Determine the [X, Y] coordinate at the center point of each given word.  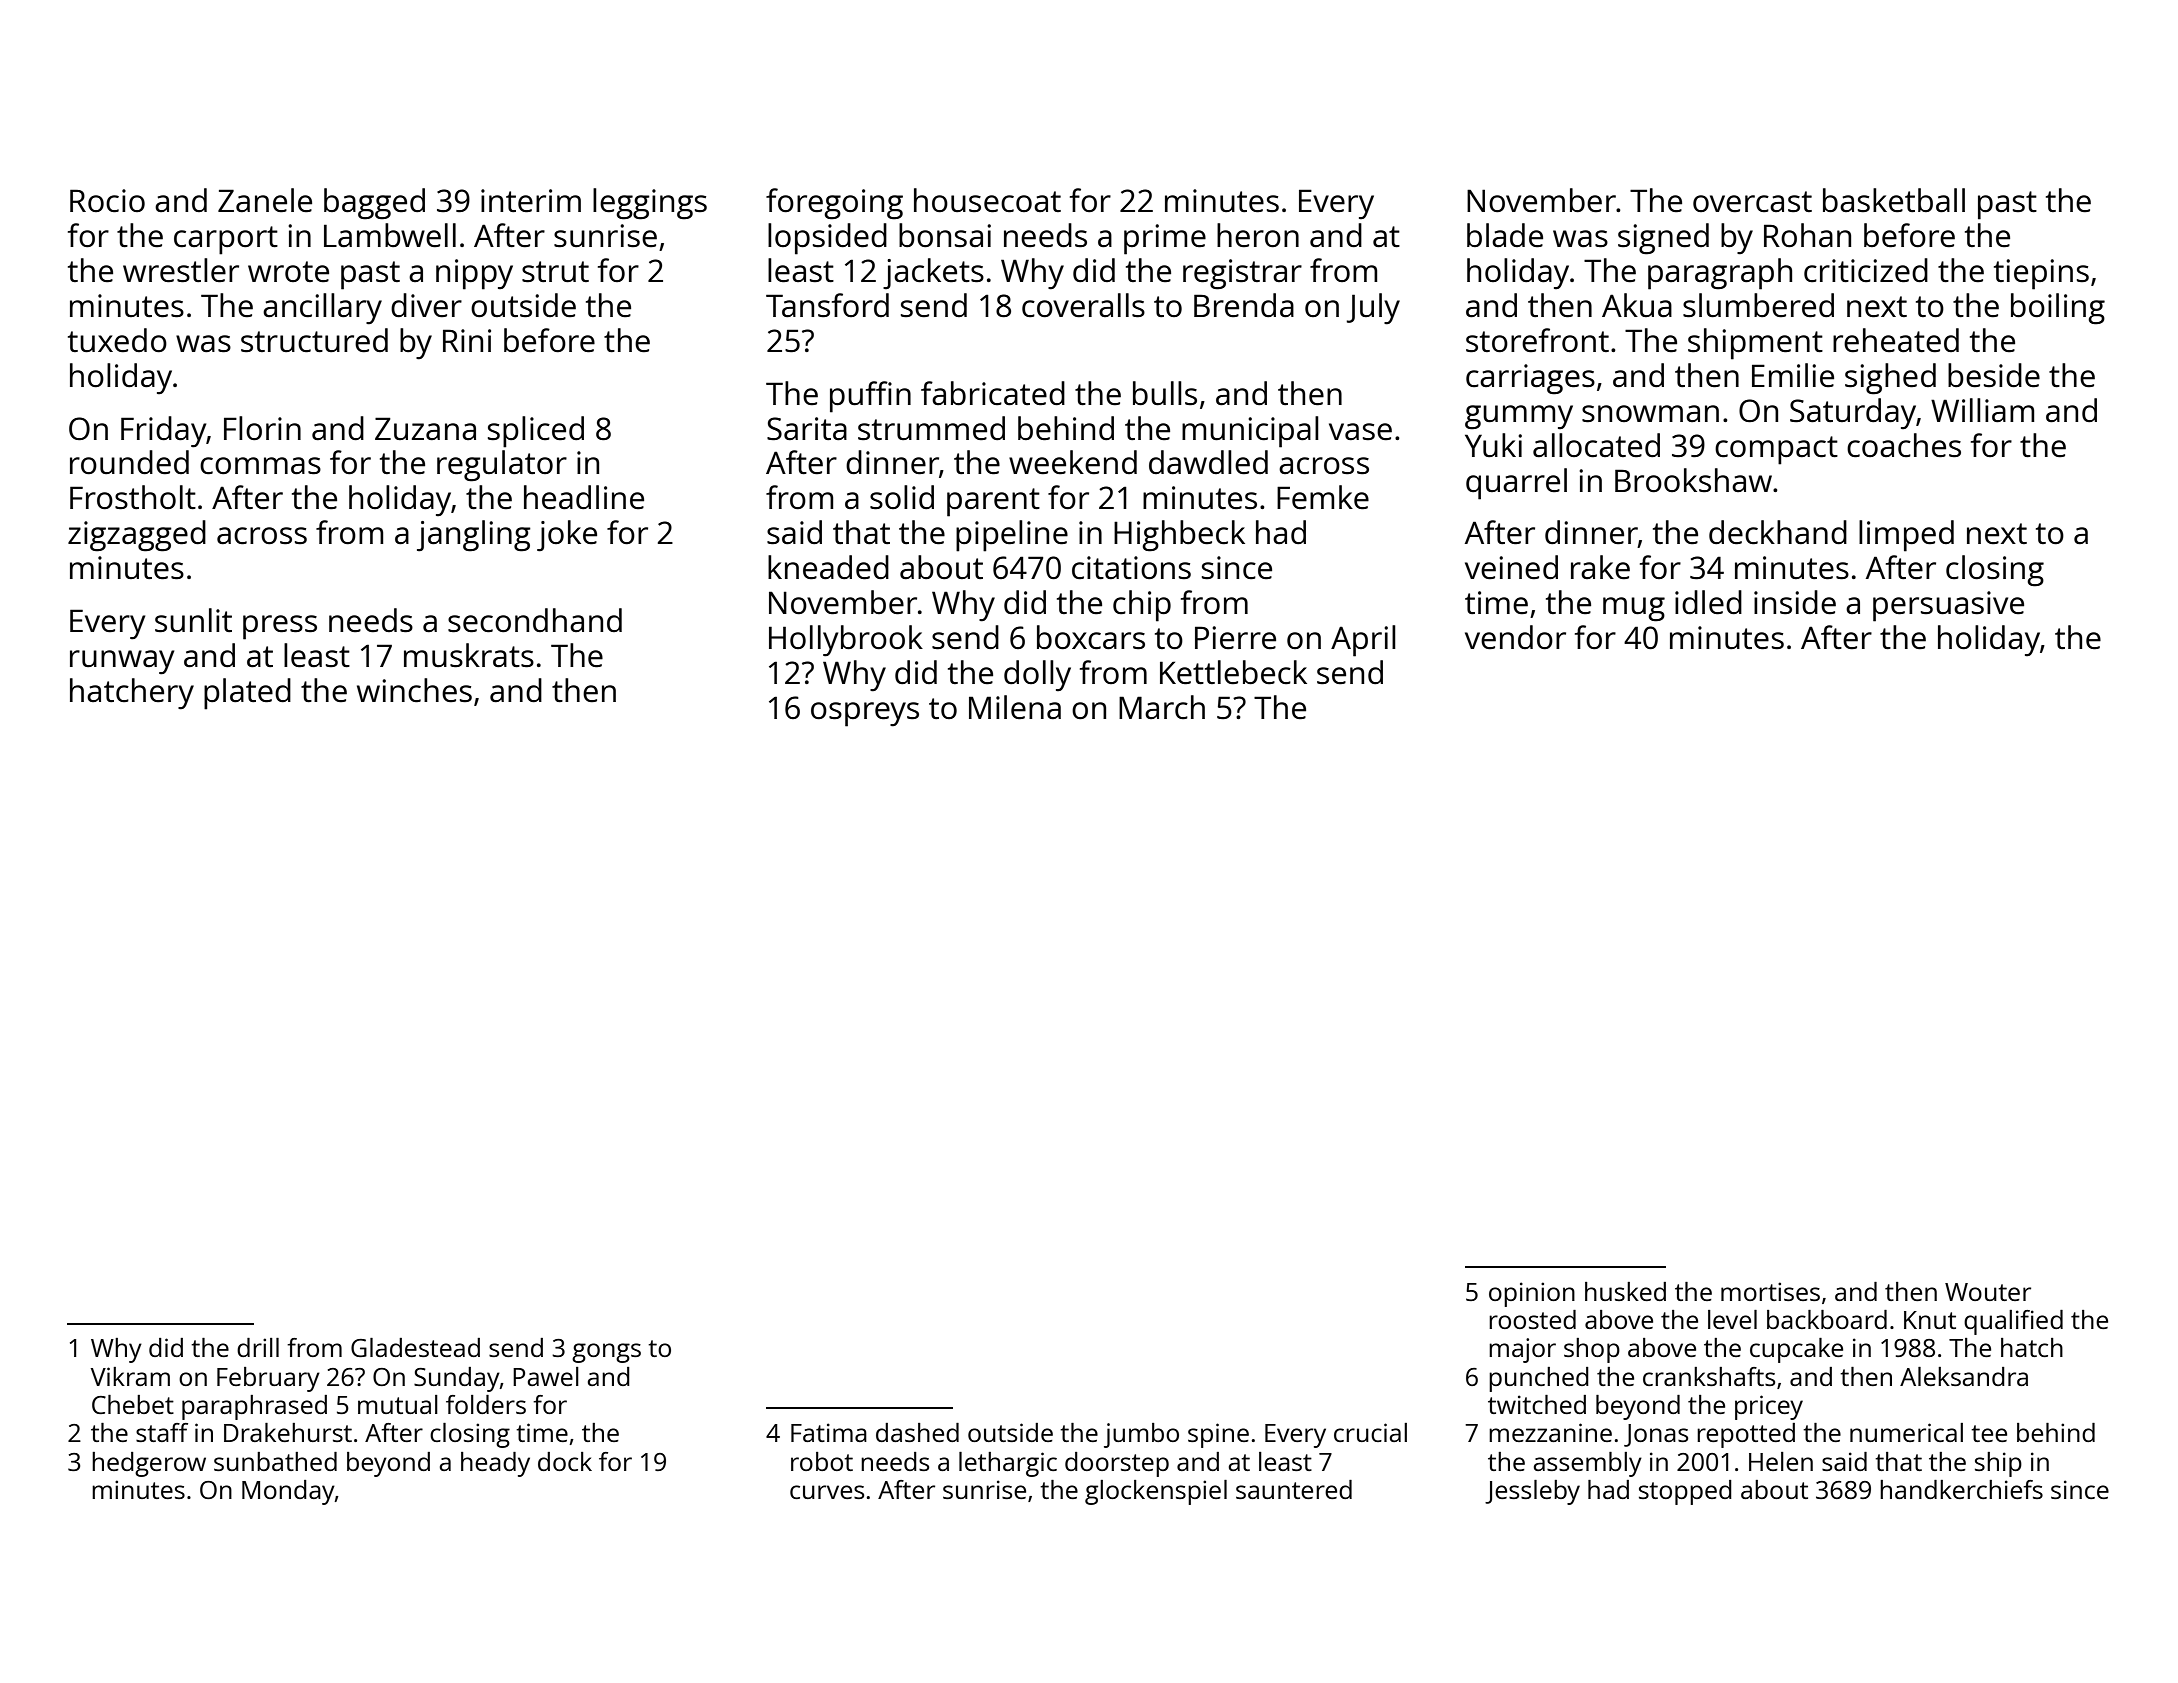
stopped [1685, 1492]
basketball [1894, 200]
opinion [1532, 1294]
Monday [288, 1492]
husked [1625, 1291]
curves [827, 1492]
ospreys [865, 714]
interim [531, 201]
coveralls [1083, 305]
